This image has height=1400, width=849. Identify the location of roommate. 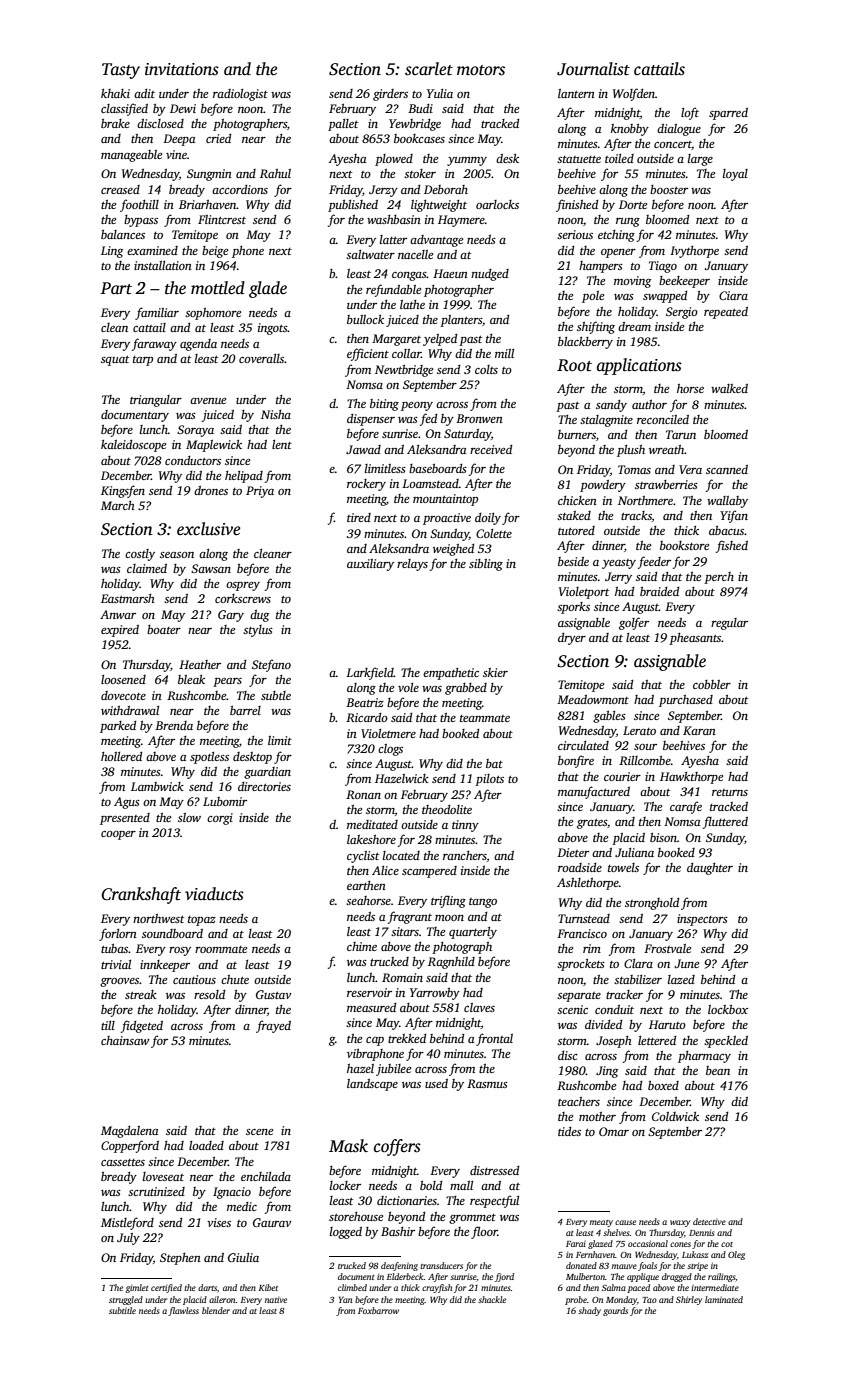
(221, 949).
